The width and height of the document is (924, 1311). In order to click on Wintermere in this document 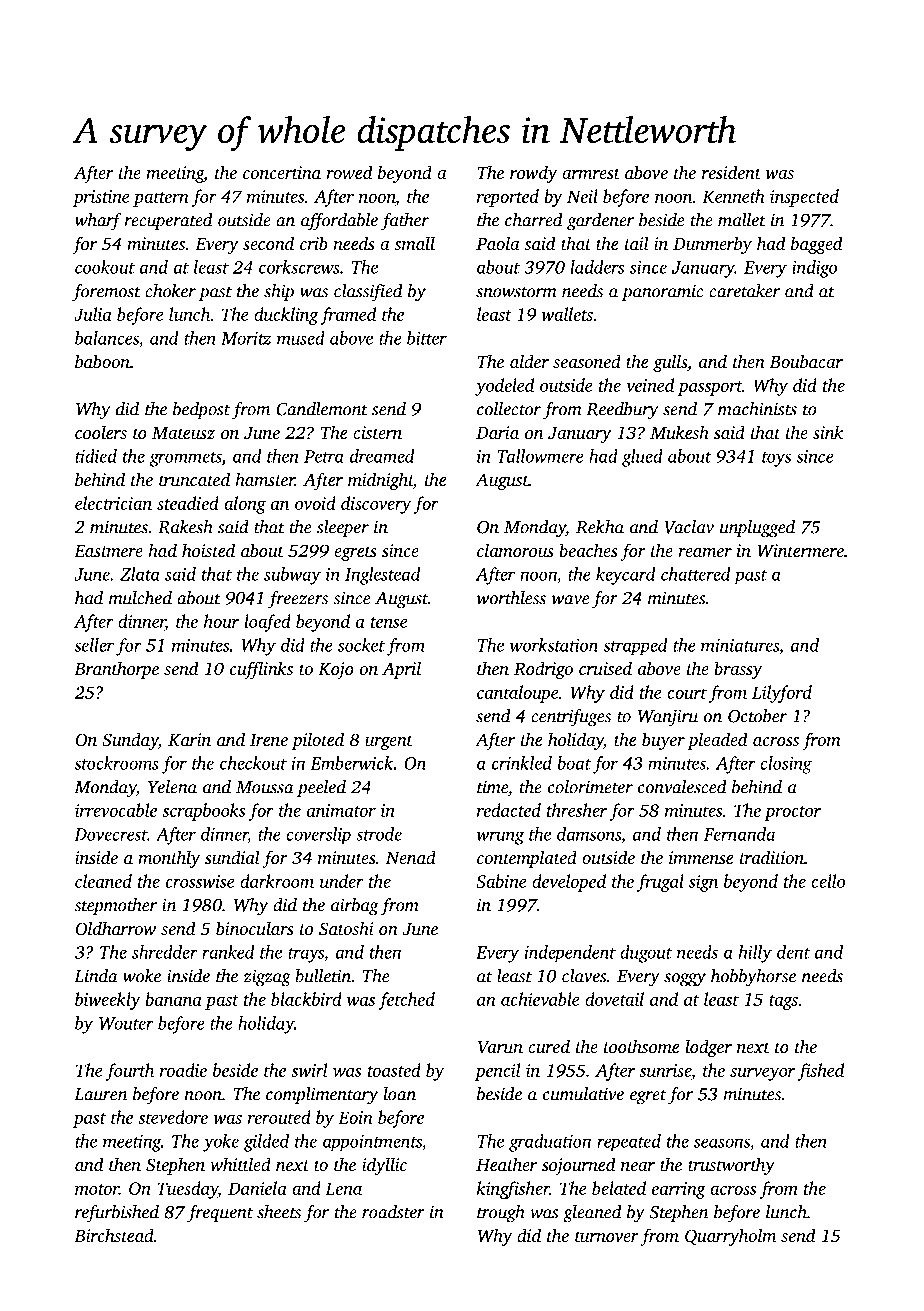, I will do `click(800, 551)`.
